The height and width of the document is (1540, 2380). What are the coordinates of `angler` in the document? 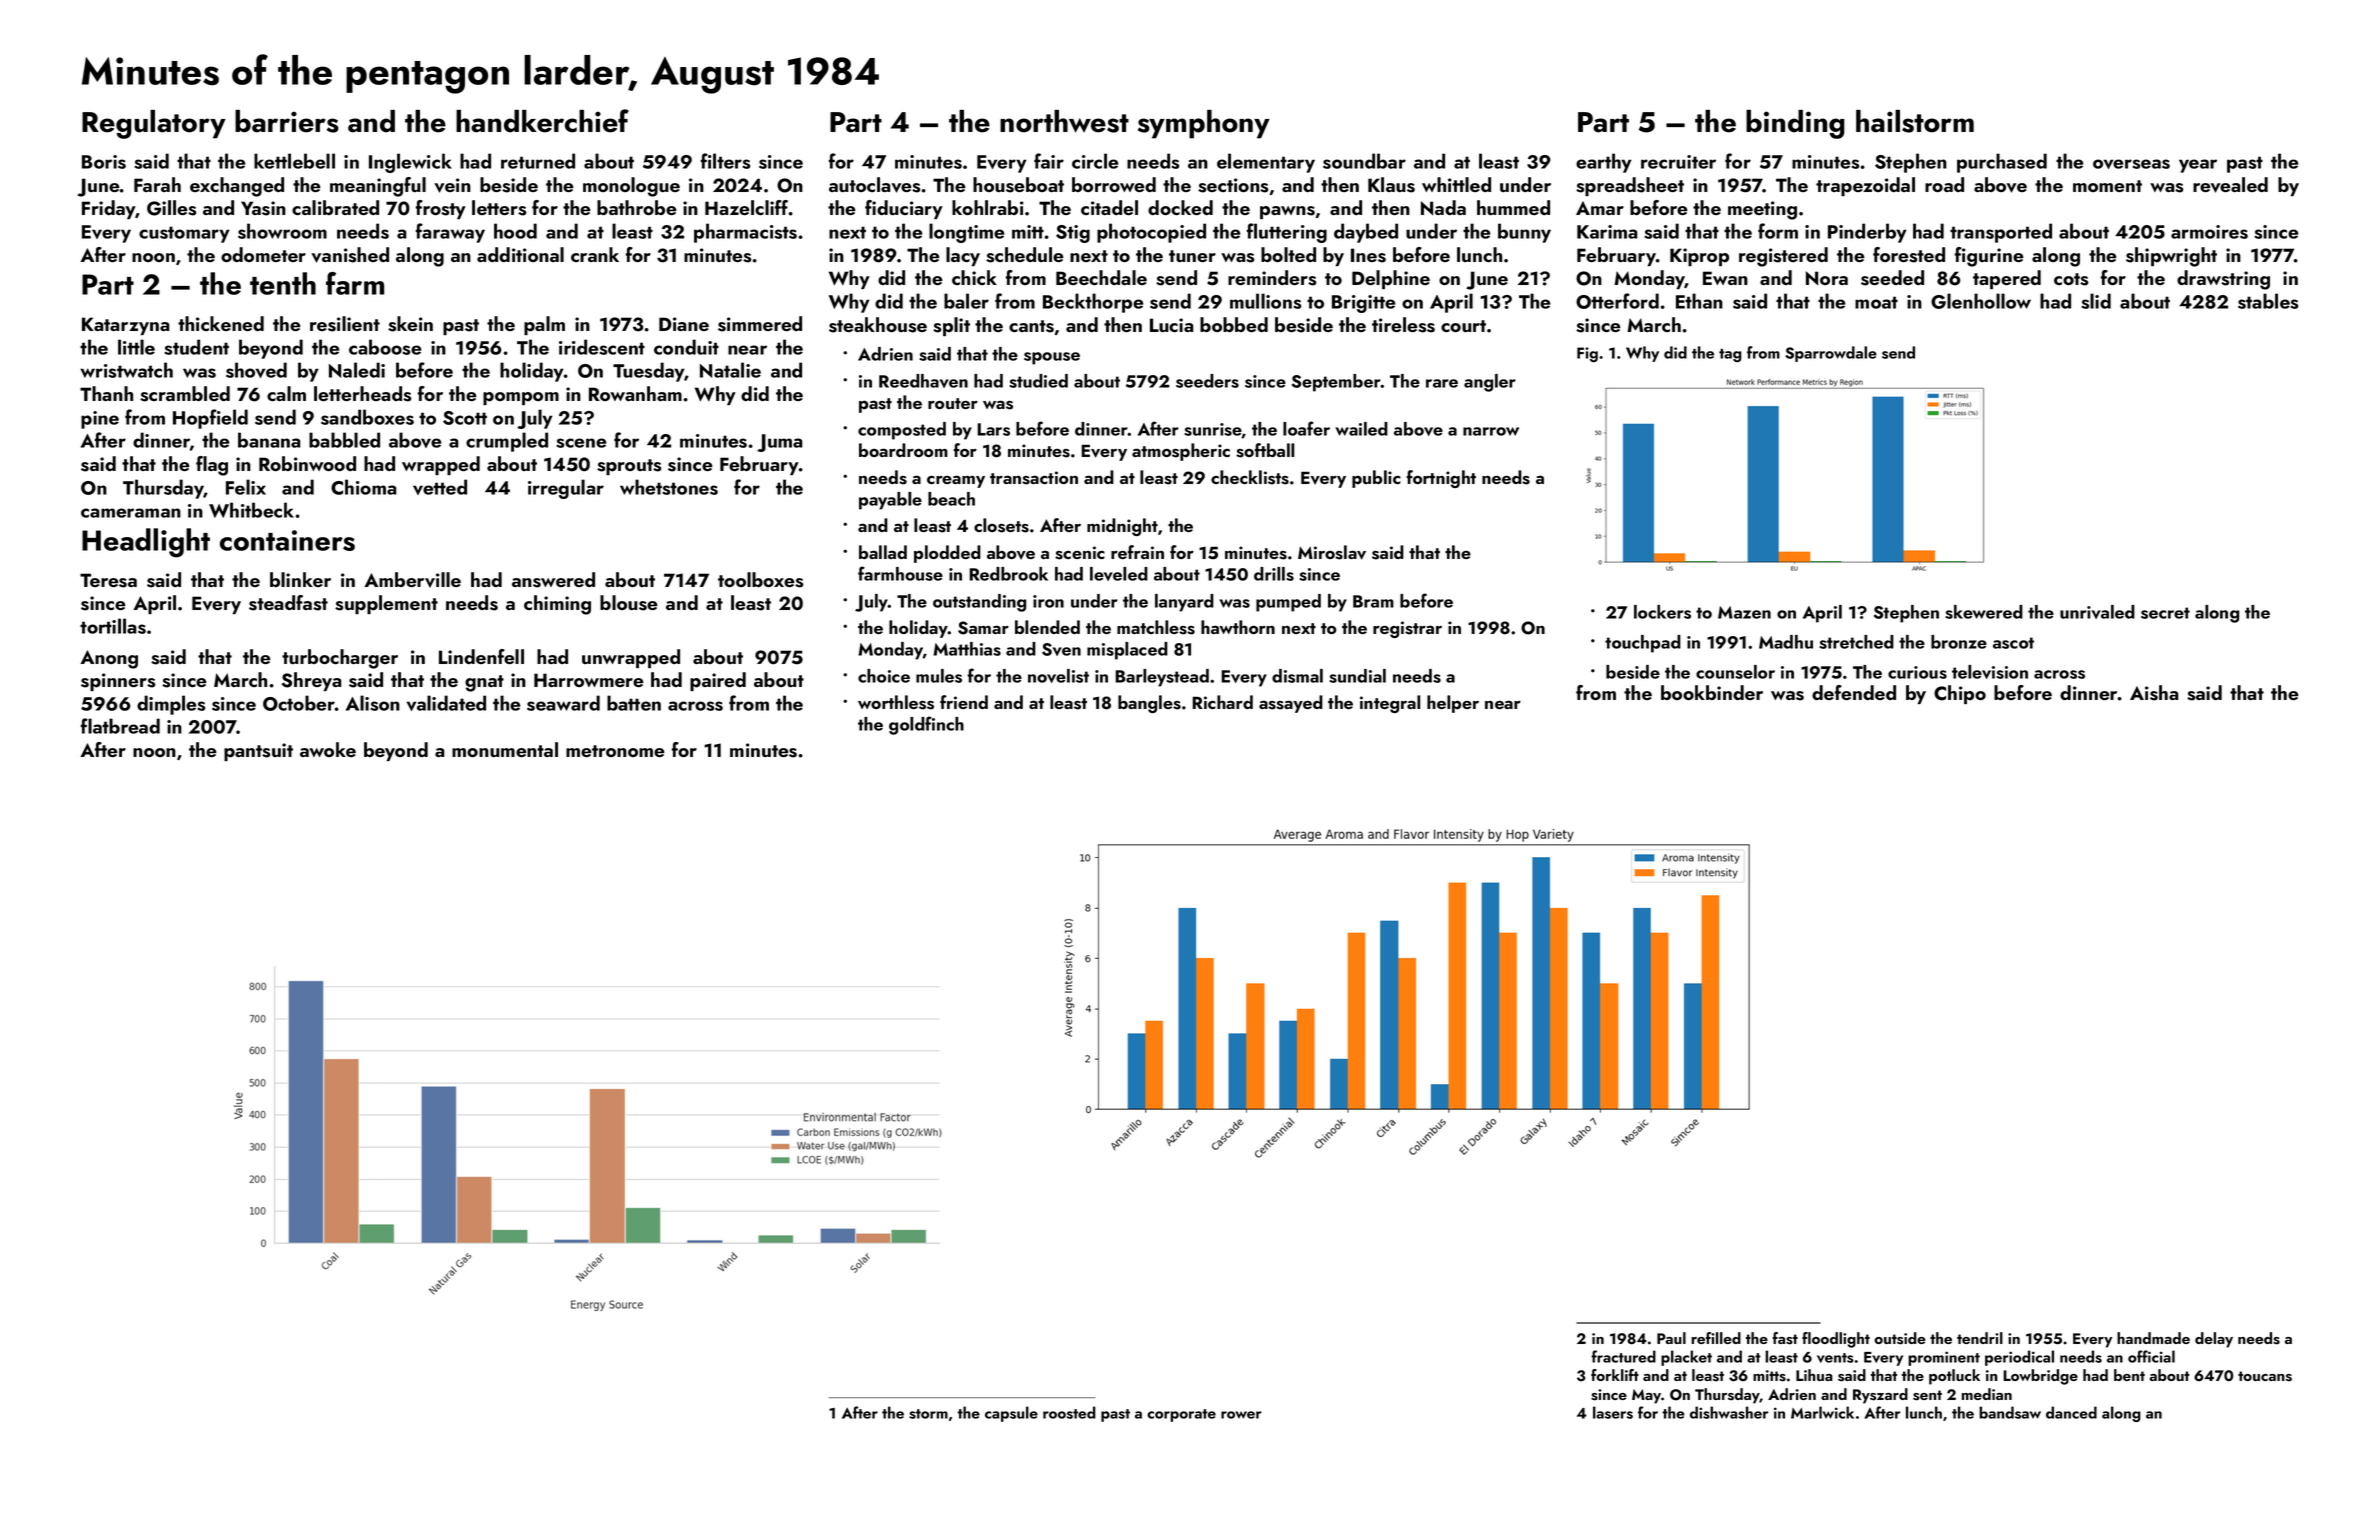 It's located at (1490, 383).
